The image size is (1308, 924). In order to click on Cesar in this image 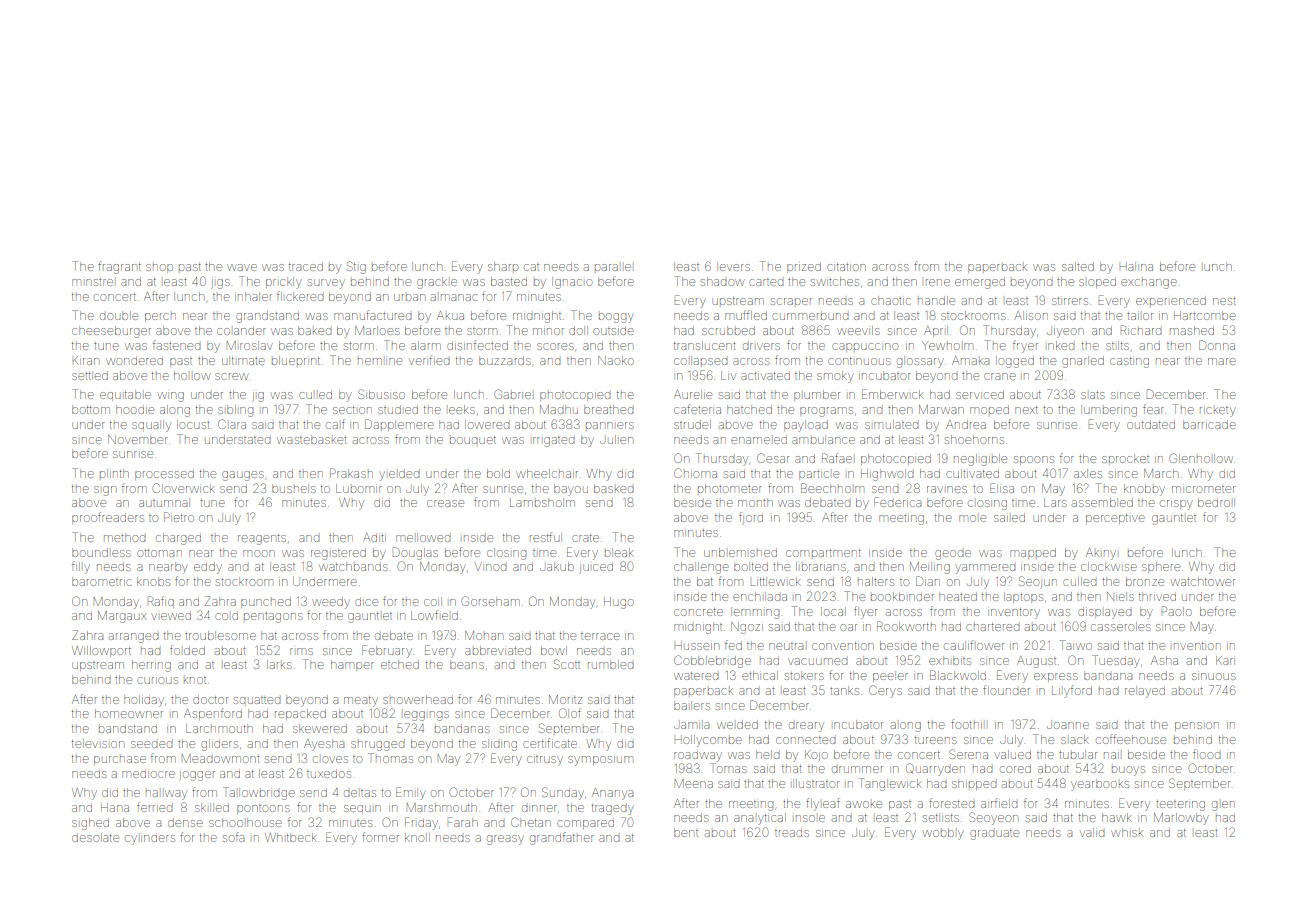, I will do `click(773, 458)`.
